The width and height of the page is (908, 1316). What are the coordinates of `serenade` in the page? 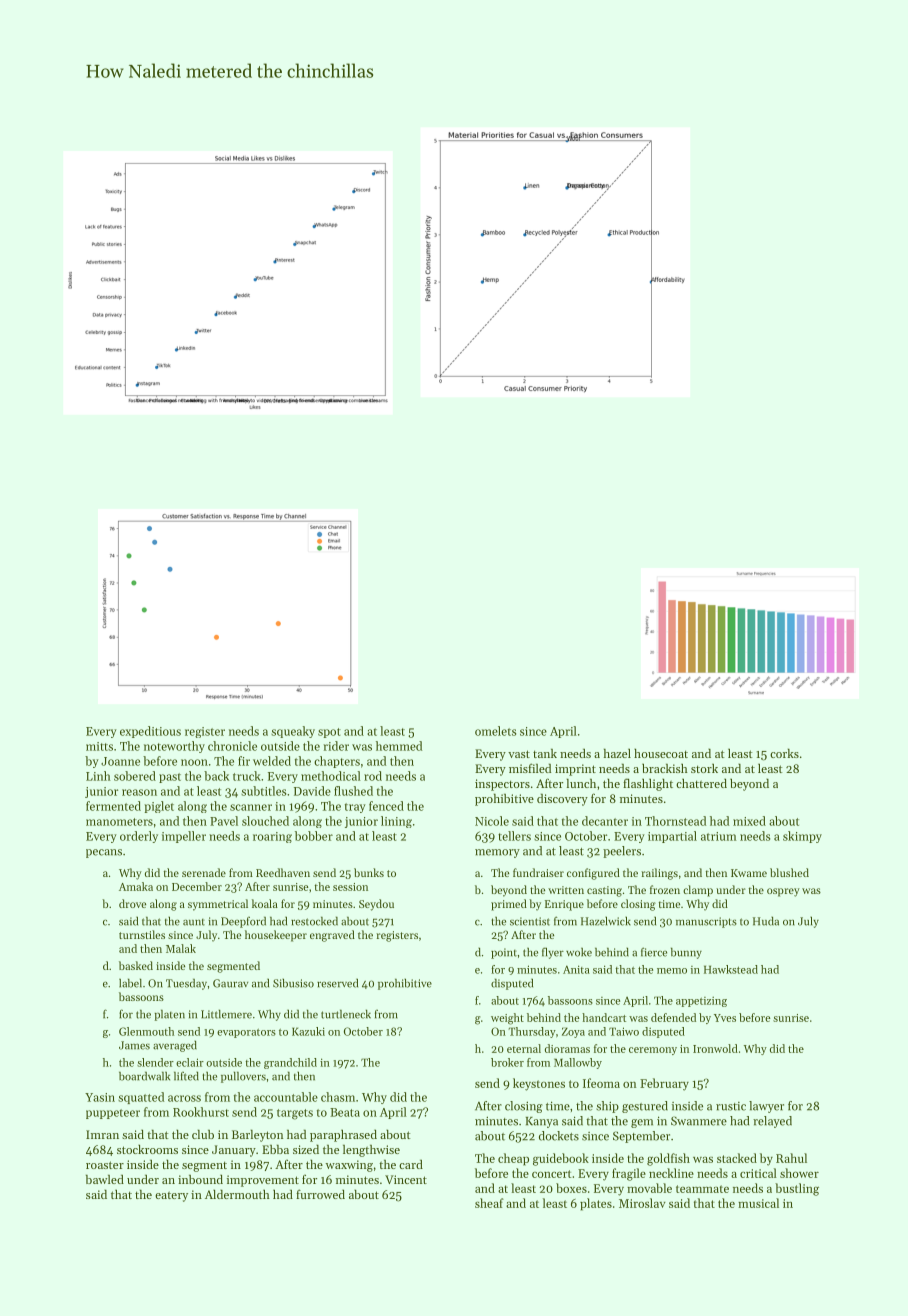 It's located at (204, 872).
